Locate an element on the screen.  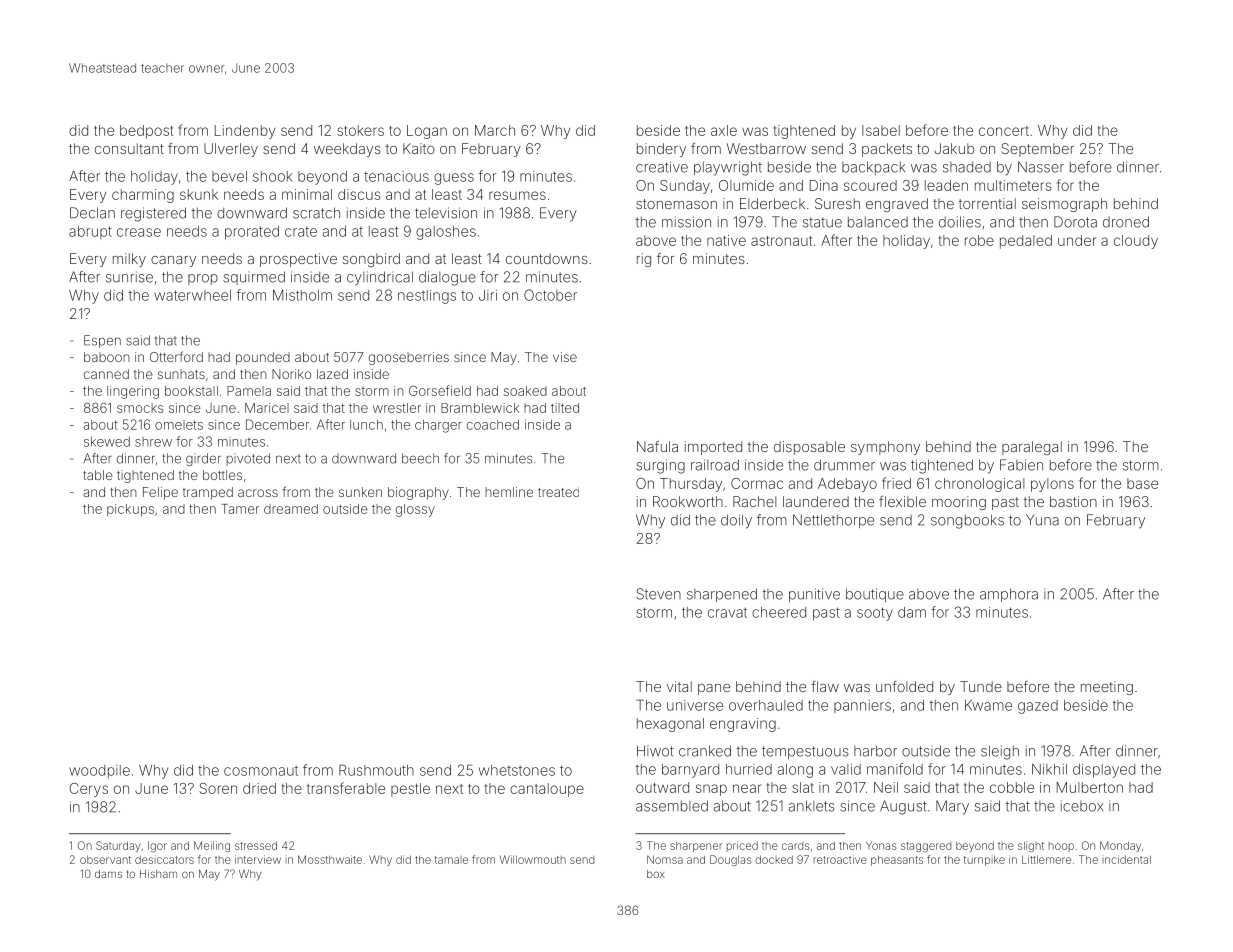
pedaled is located at coordinates (1026, 242).
